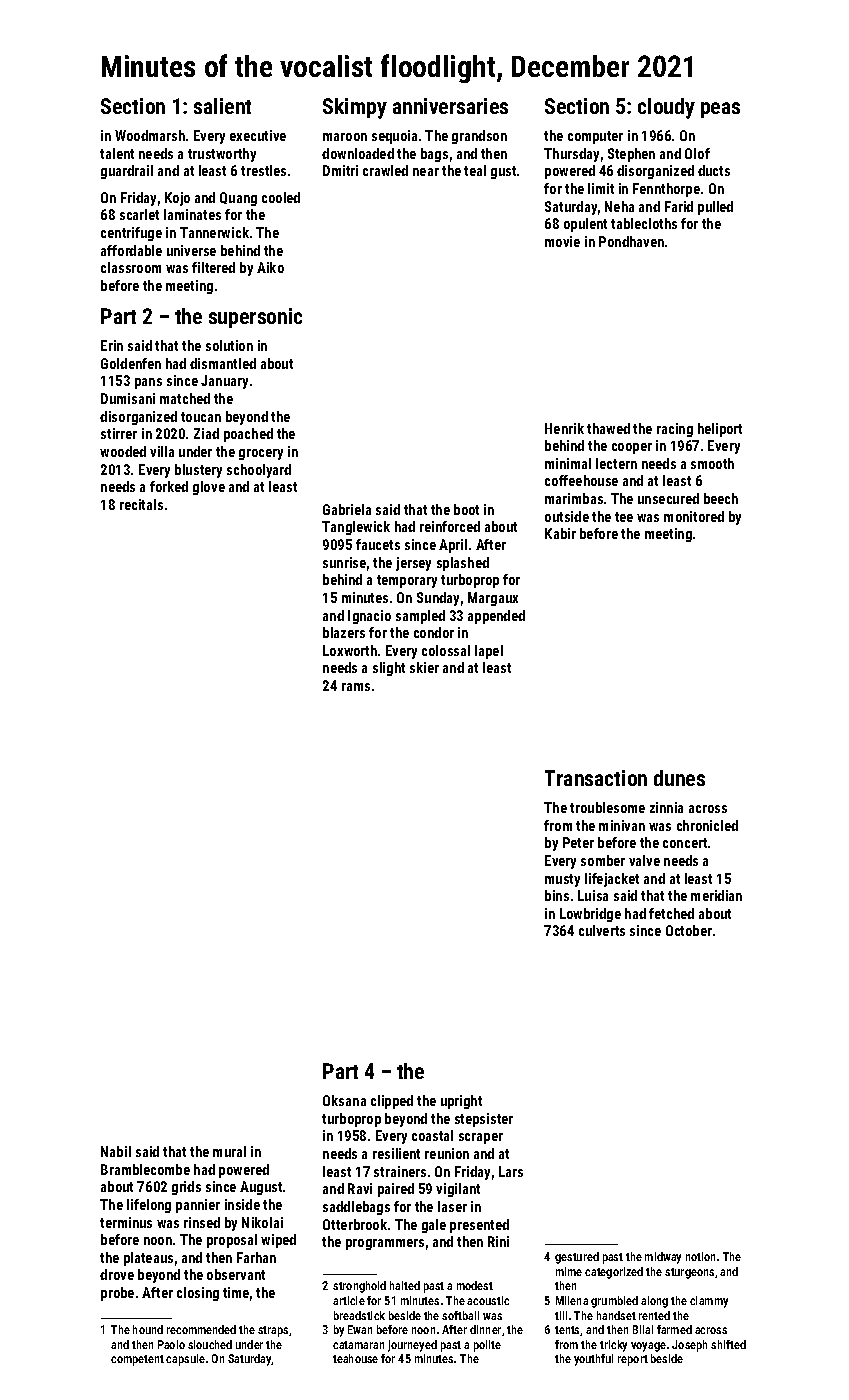  What do you see at coordinates (666, 108) in the image?
I see `cloudy` at bounding box center [666, 108].
